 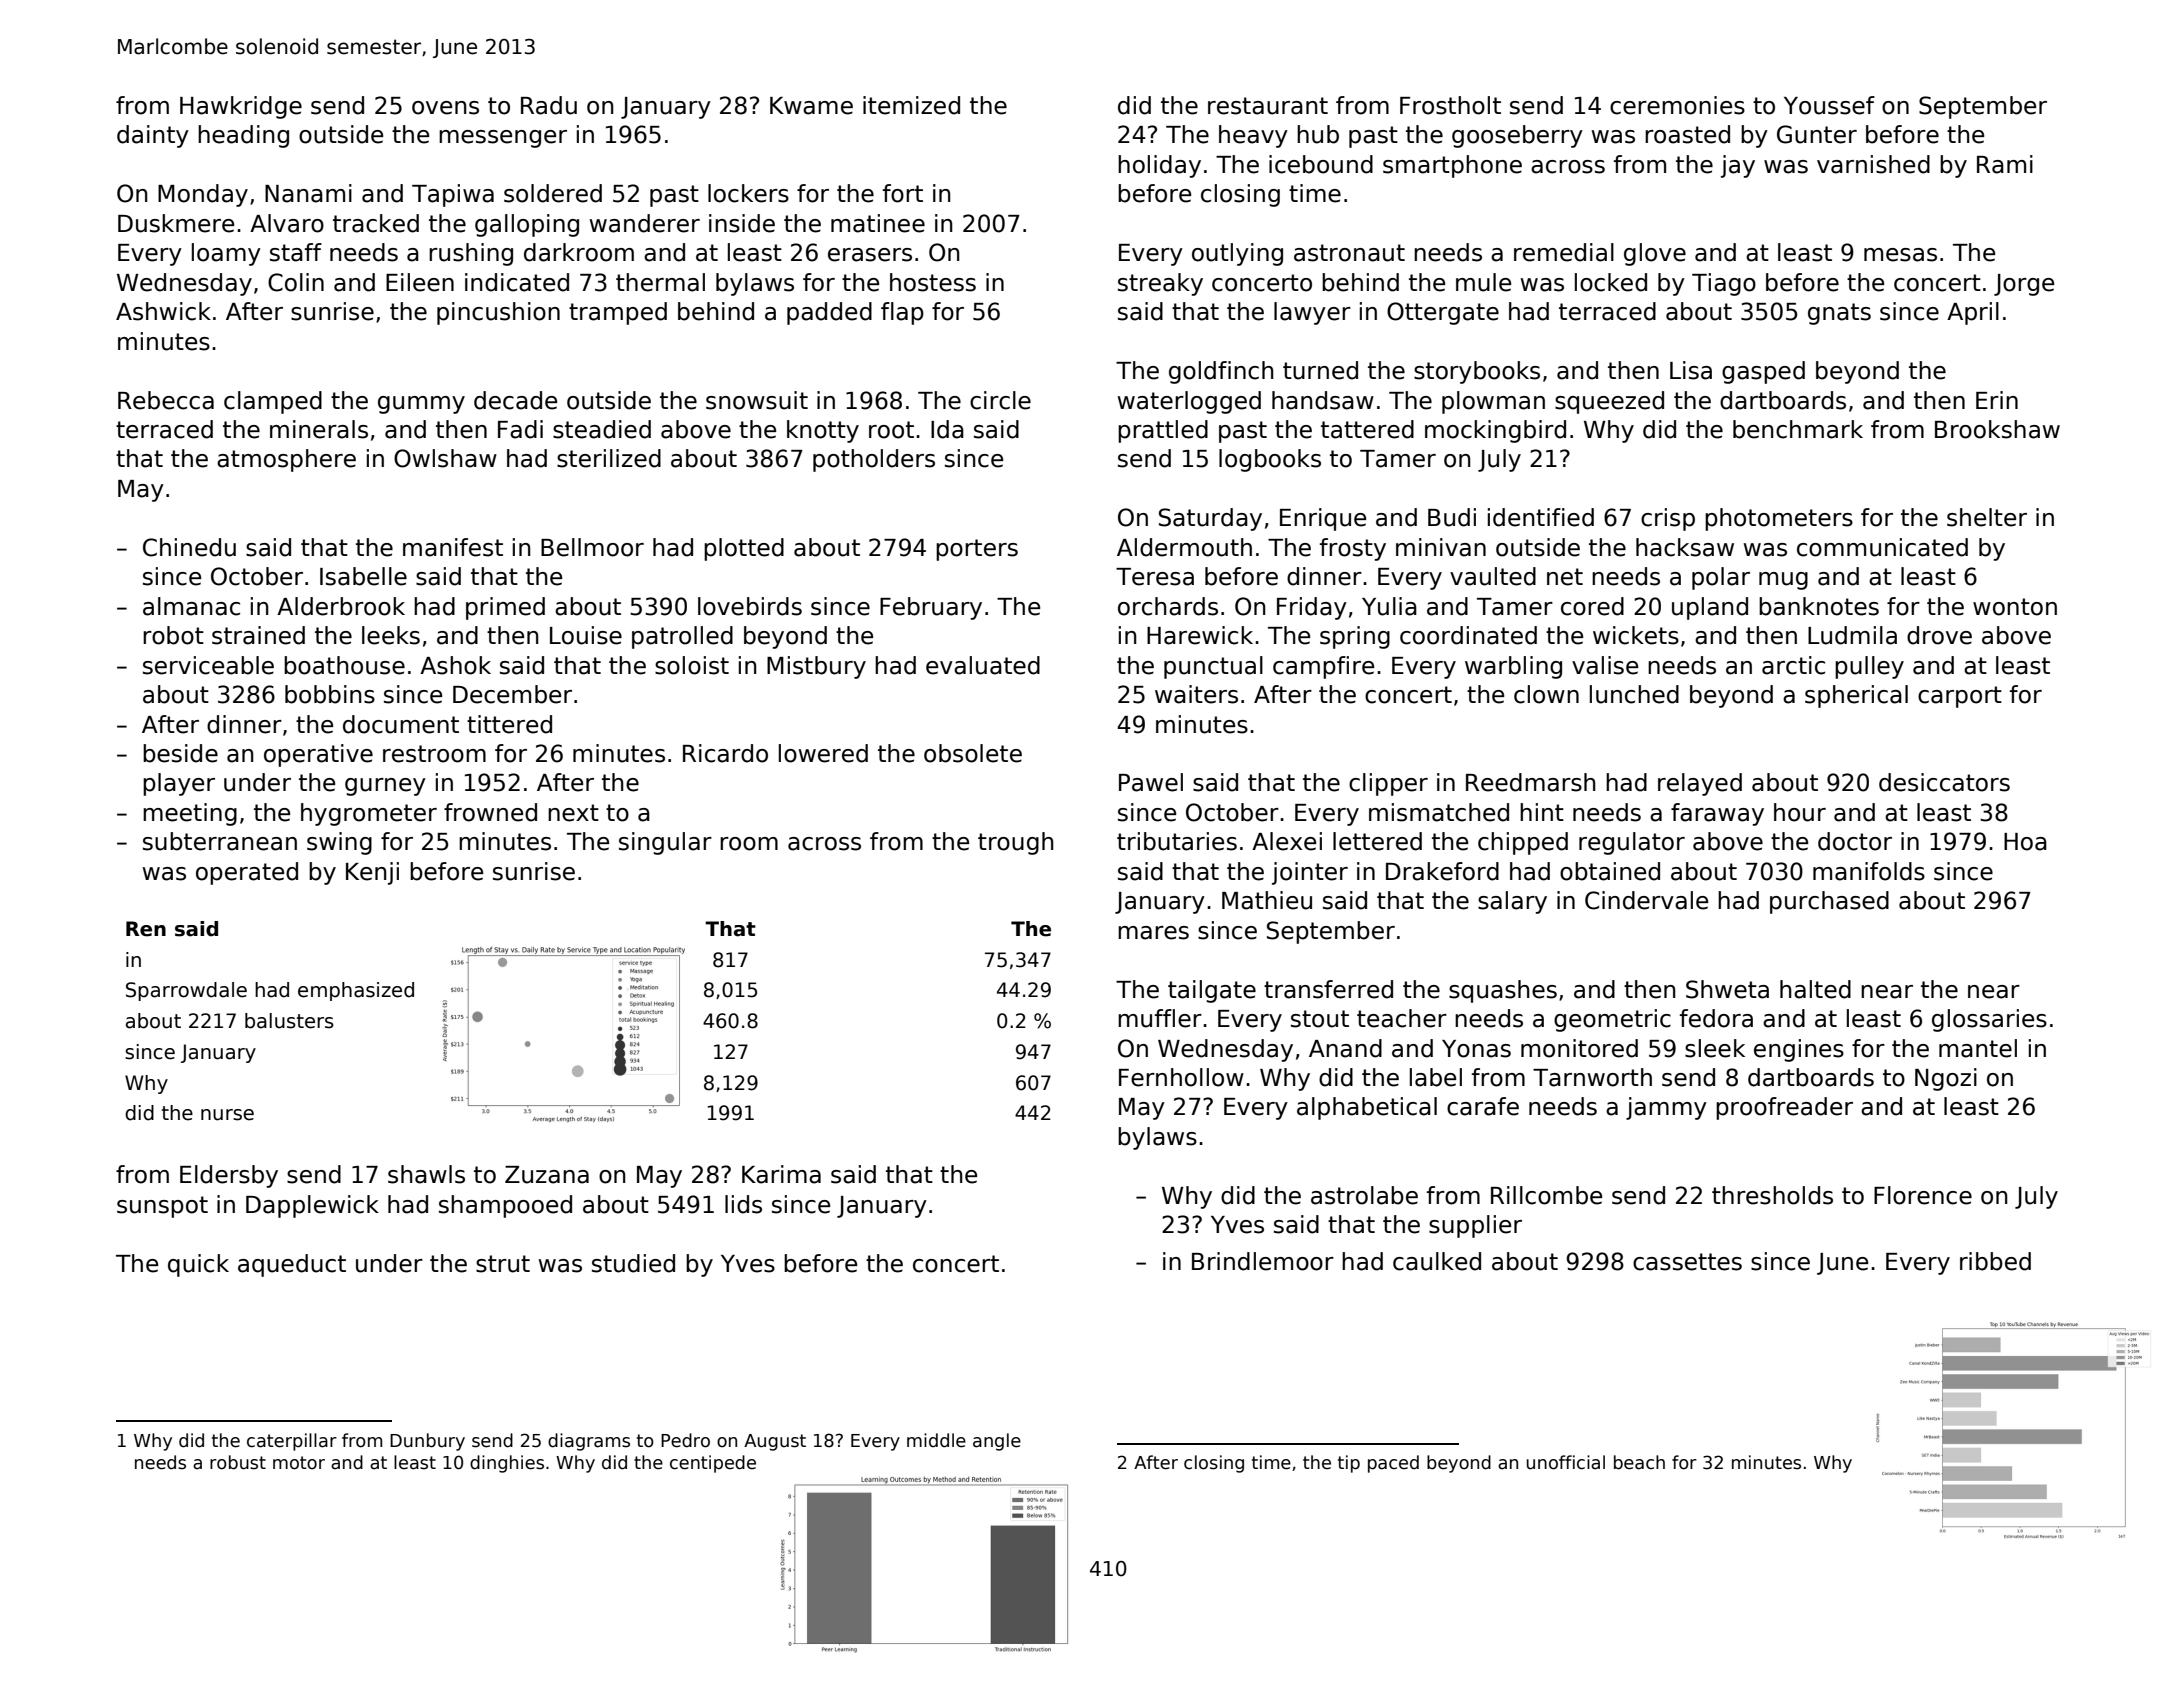 What do you see at coordinates (1450, 105) in the document?
I see `Frostholt` at bounding box center [1450, 105].
